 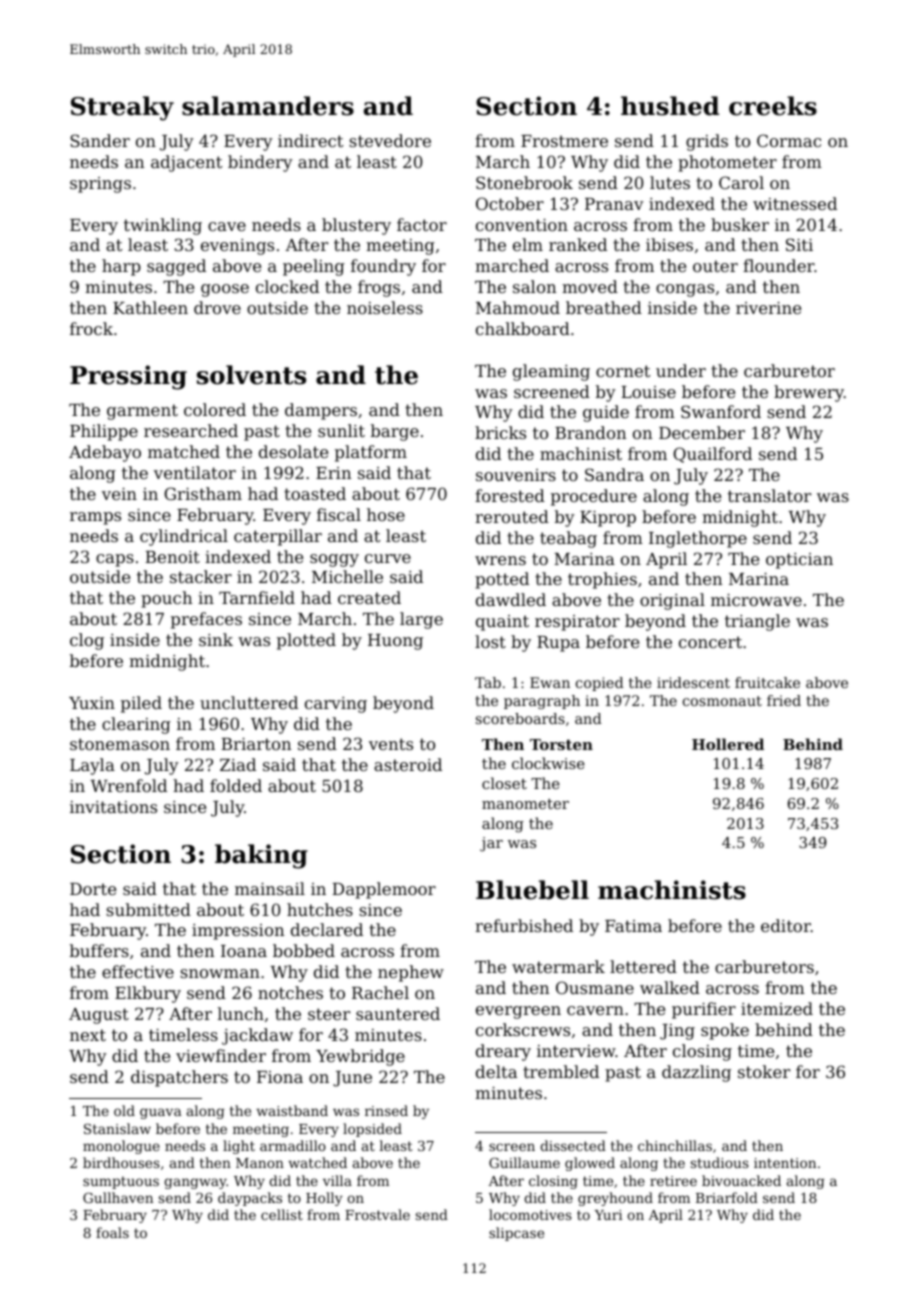 What do you see at coordinates (502, 623) in the page?
I see `quaint` at bounding box center [502, 623].
